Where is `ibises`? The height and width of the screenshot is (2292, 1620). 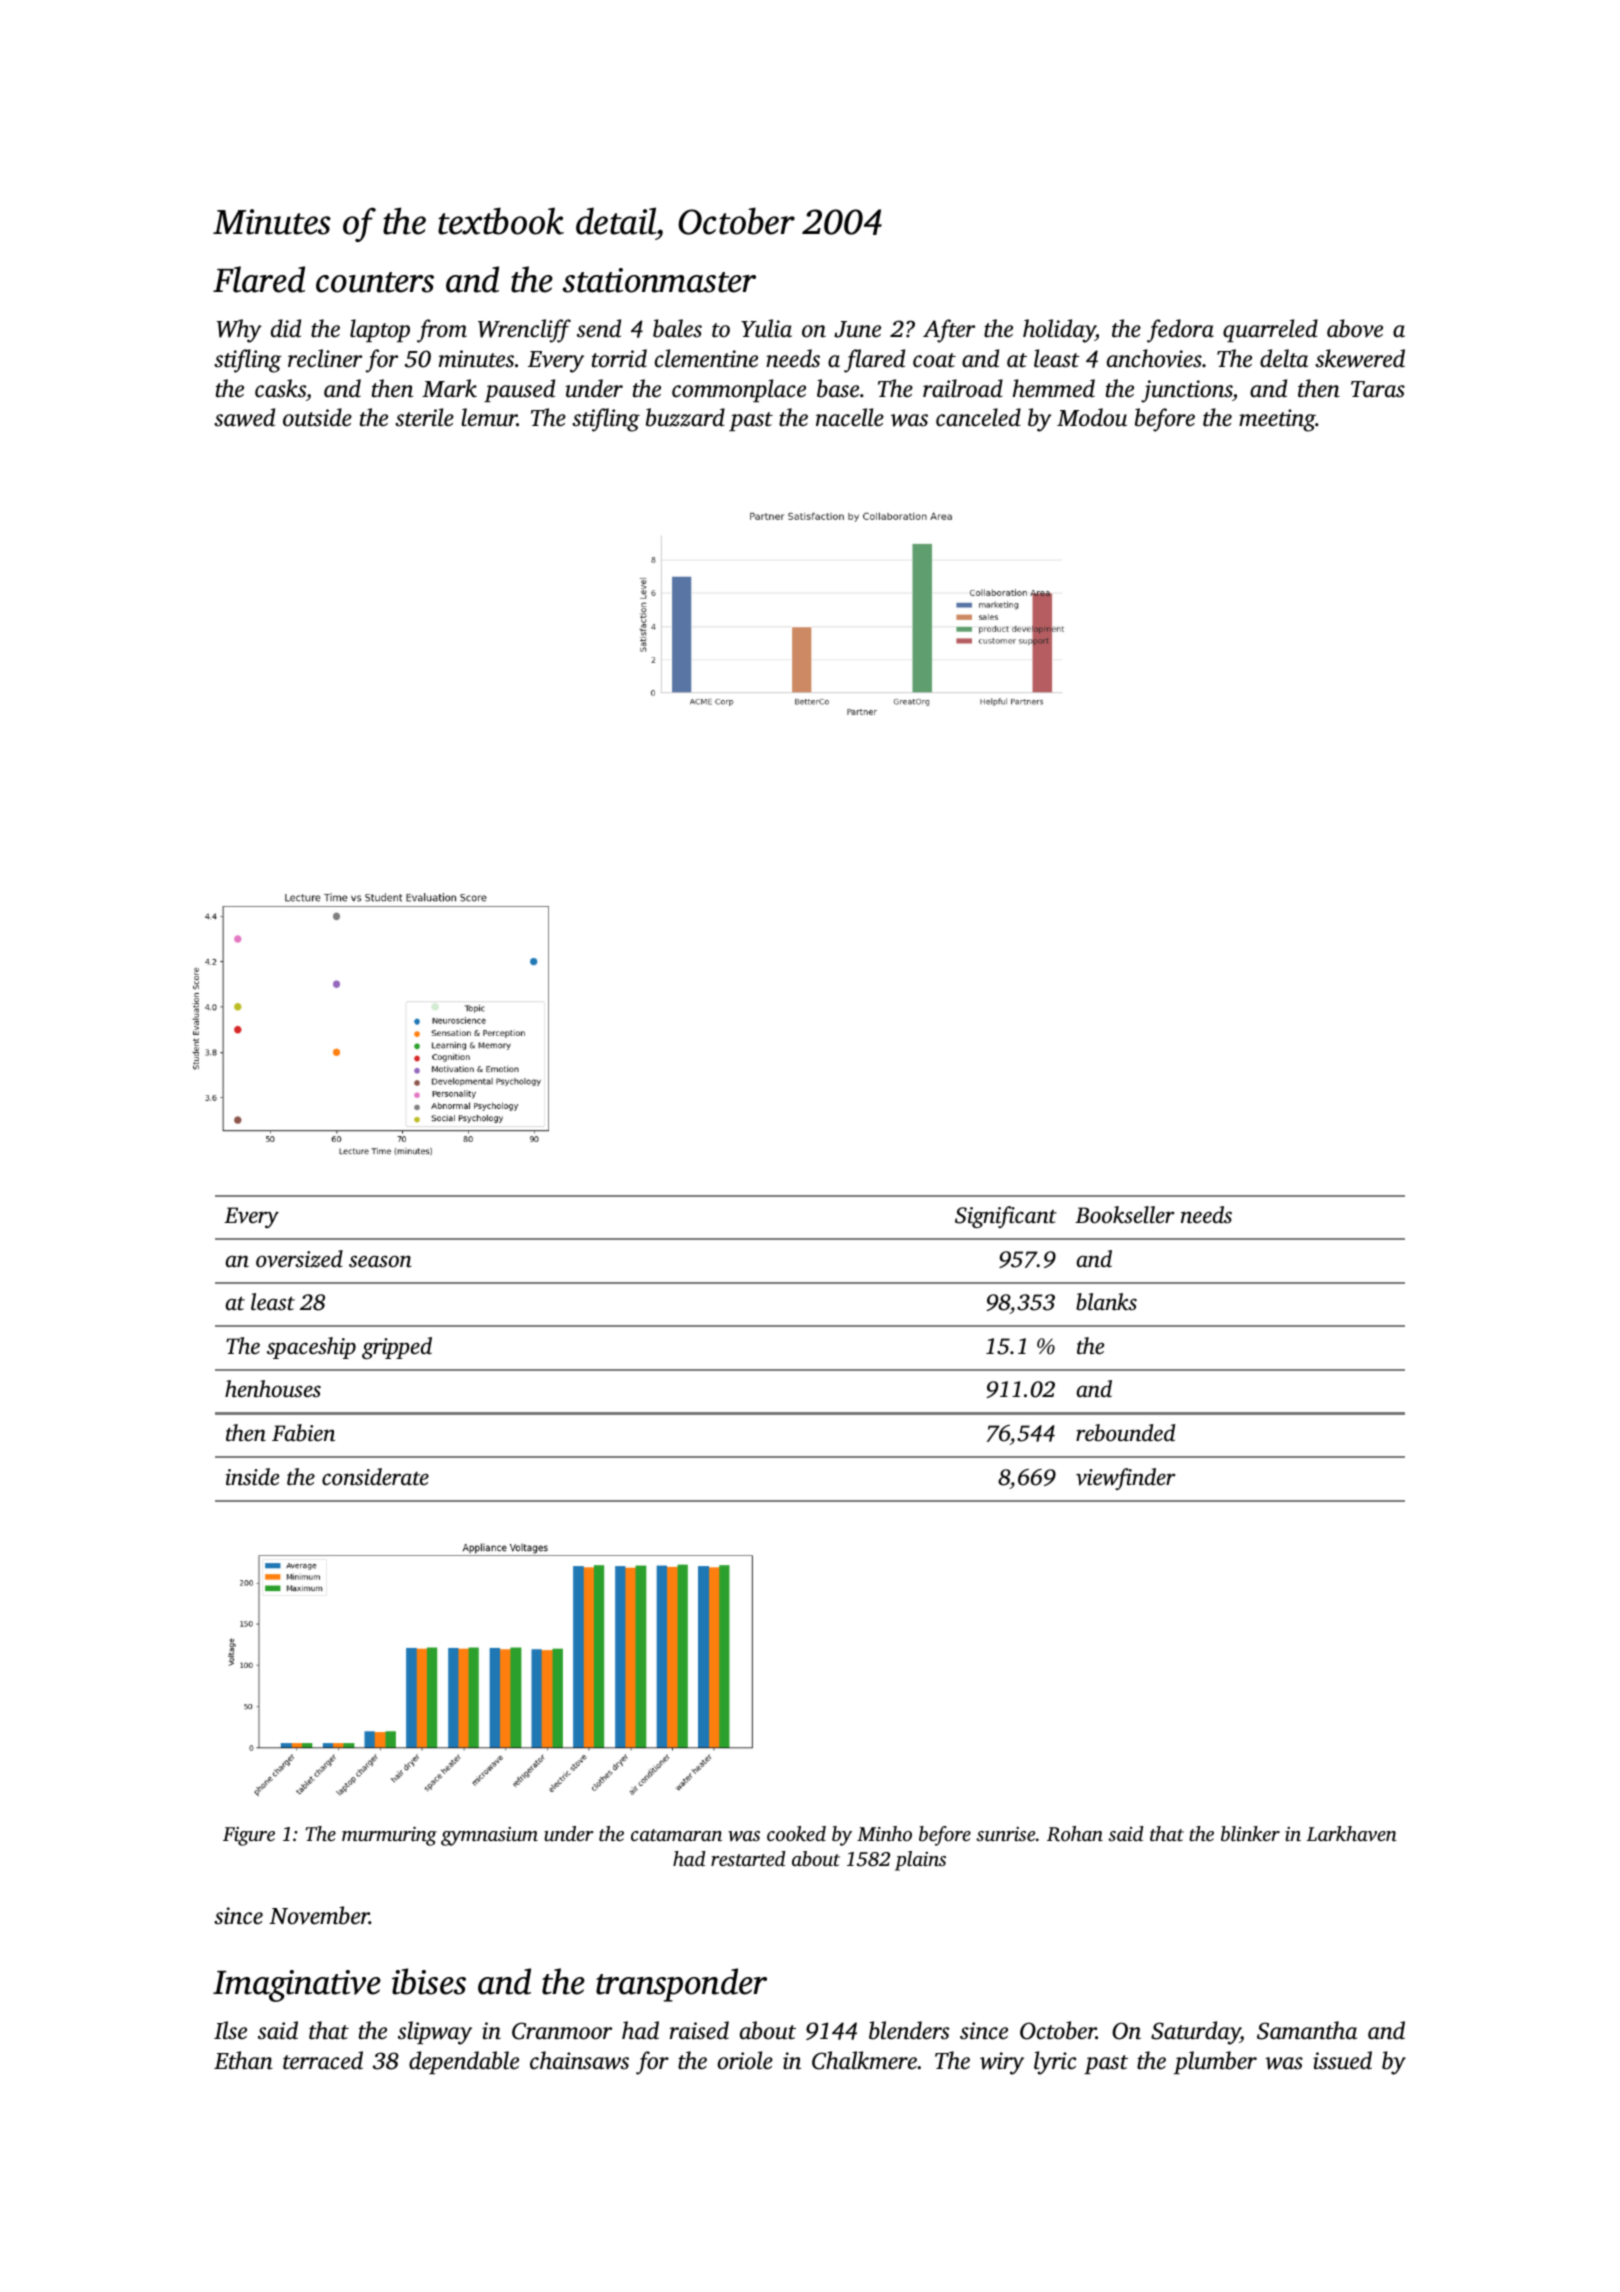
ibises is located at coordinates (429, 1981).
